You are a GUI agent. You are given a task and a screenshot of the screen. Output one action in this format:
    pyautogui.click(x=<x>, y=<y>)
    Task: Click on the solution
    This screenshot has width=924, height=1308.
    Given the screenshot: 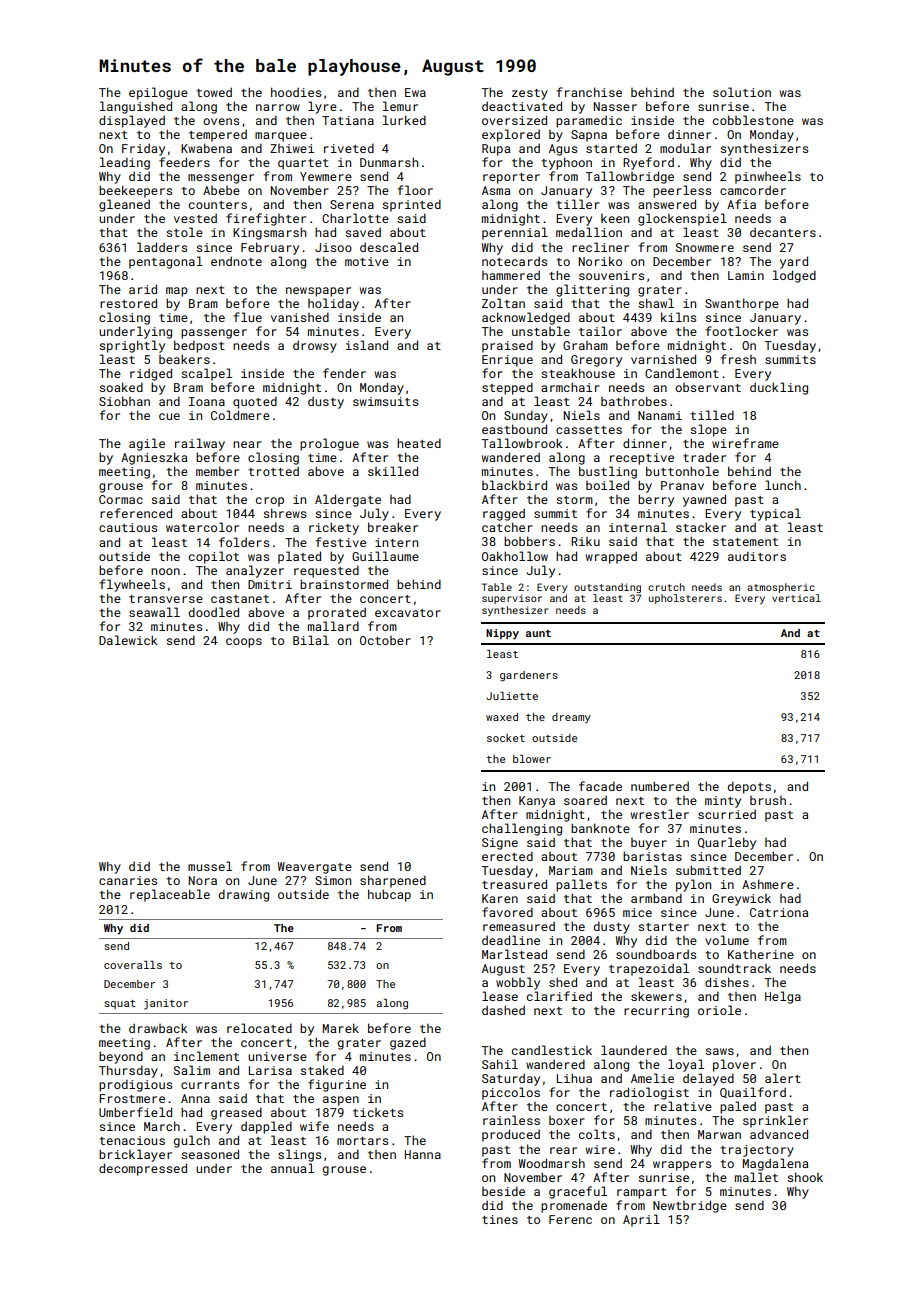 What is the action you would take?
    pyautogui.click(x=742, y=92)
